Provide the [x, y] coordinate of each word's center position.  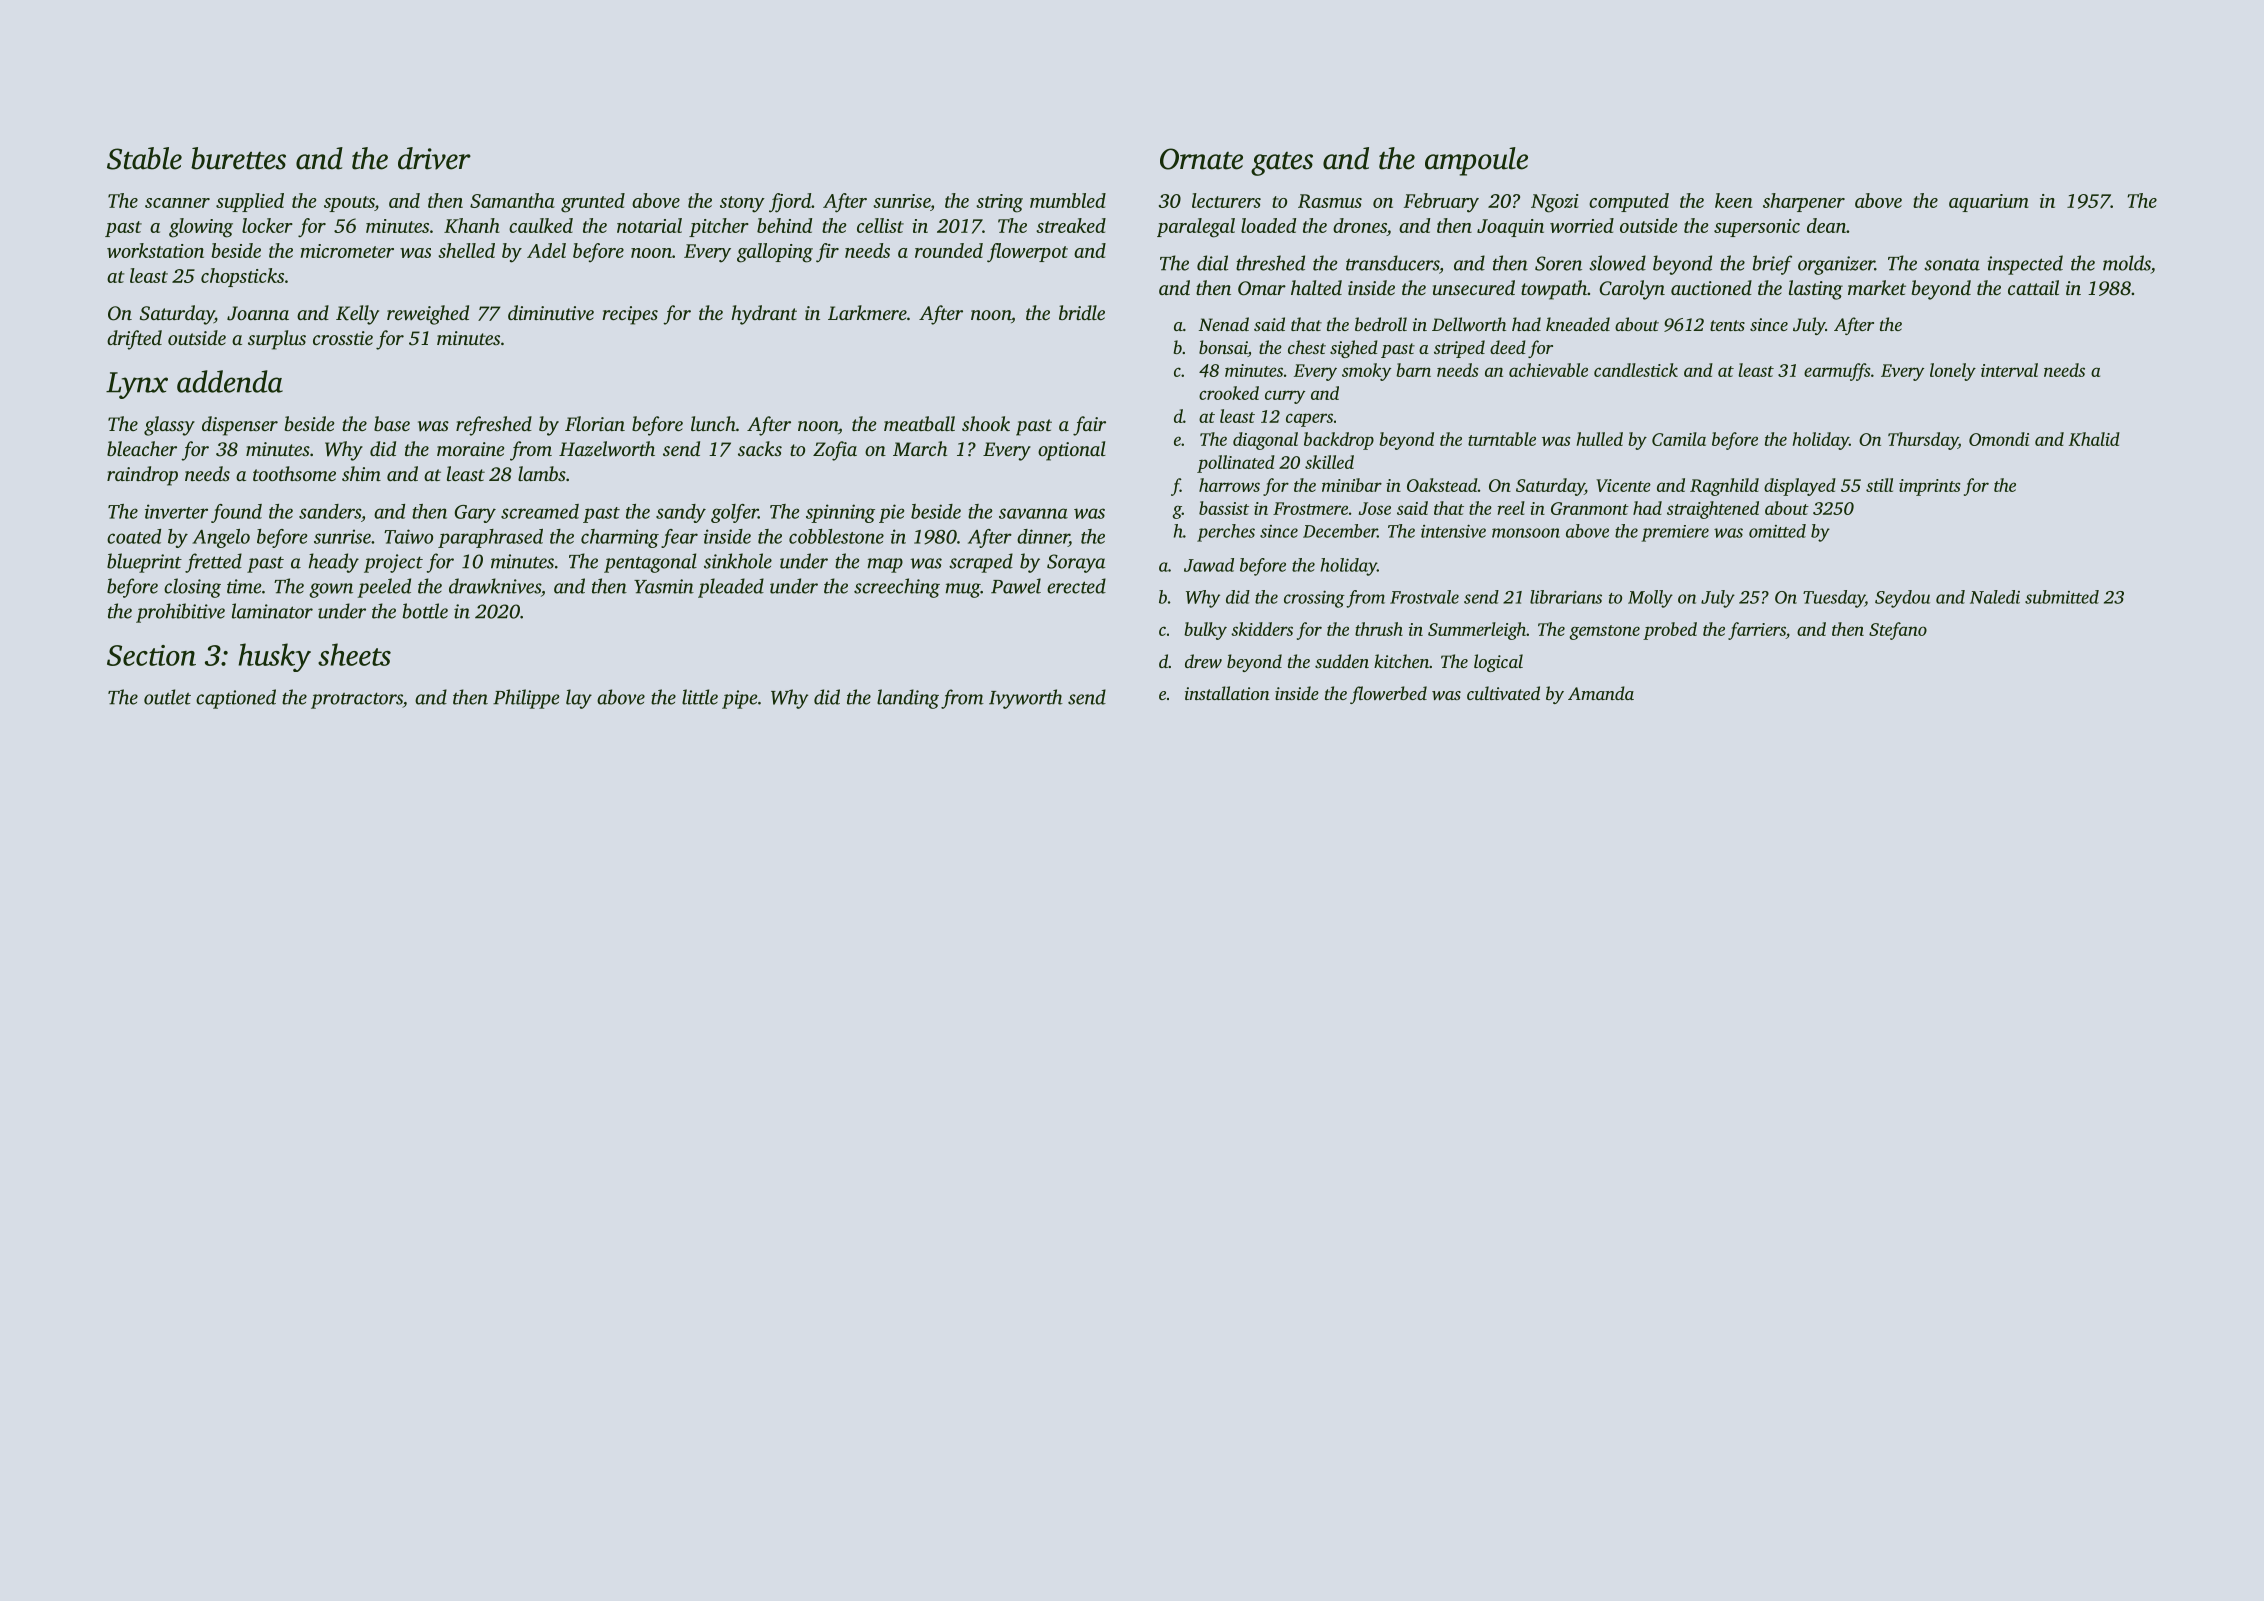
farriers [1757, 631]
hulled [1599, 439]
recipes [630, 315]
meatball [919, 423]
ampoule [1476, 161]
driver [434, 158]
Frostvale [1424, 597]
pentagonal [650, 563]
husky [274, 657]
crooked [1229, 393]
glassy [169, 426]
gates [1282, 164]
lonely [1953, 372]
